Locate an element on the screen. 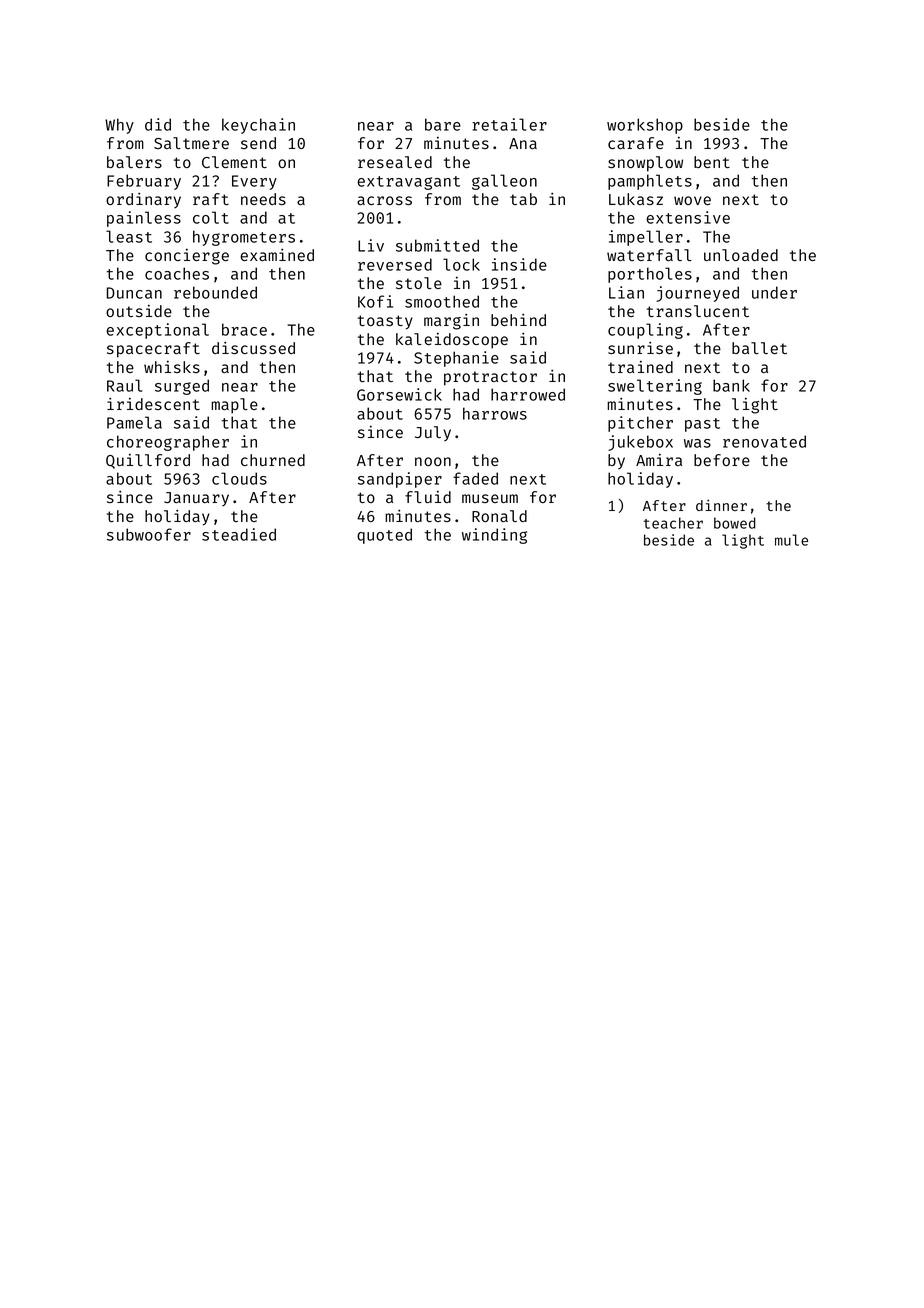  Raul is located at coordinates (124, 385).
